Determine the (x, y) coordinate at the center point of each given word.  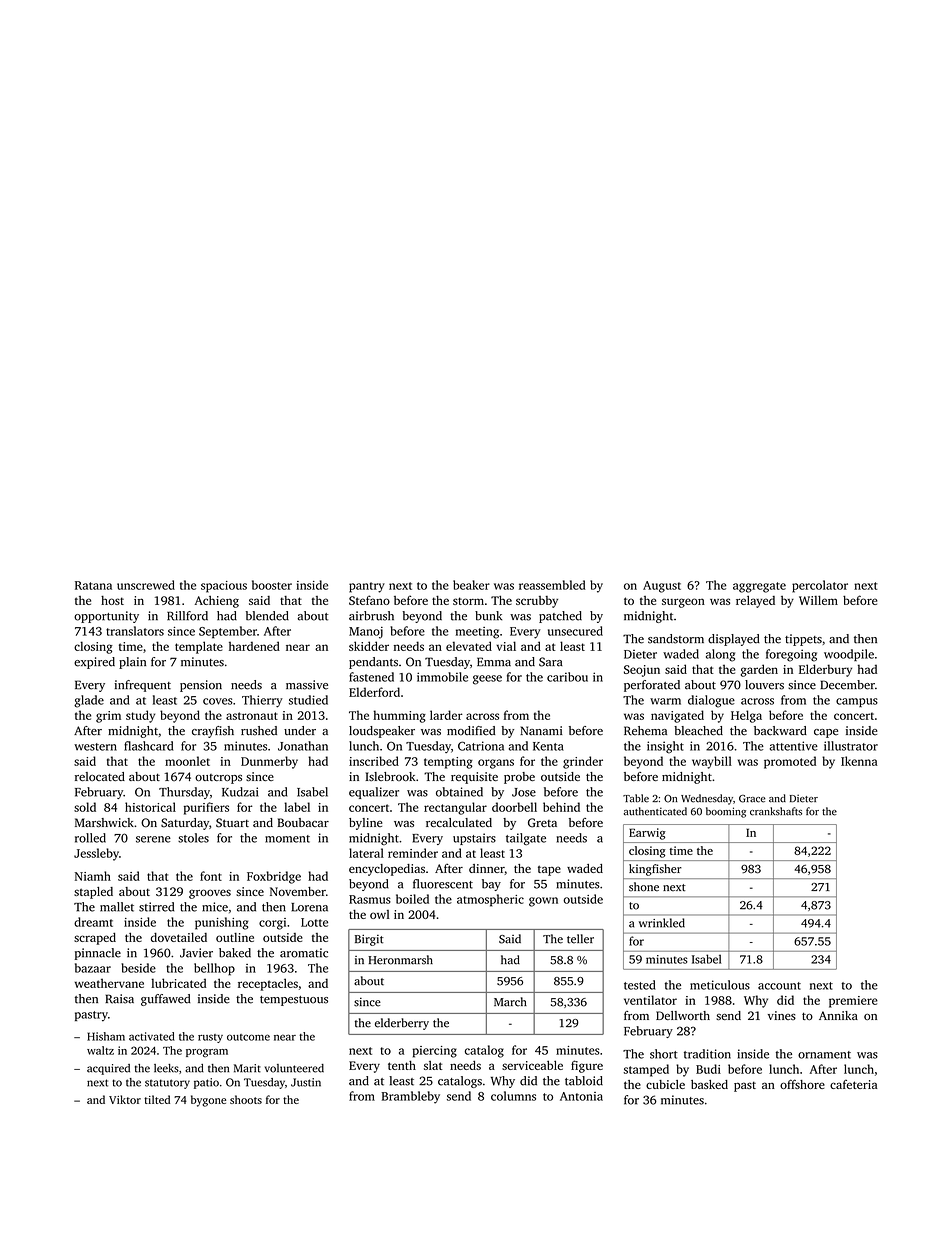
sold (85, 807)
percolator (820, 586)
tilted (157, 1099)
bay (491, 885)
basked (709, 1084)
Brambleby (411, 1097)
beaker (471, 585)
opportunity (106, 617)
